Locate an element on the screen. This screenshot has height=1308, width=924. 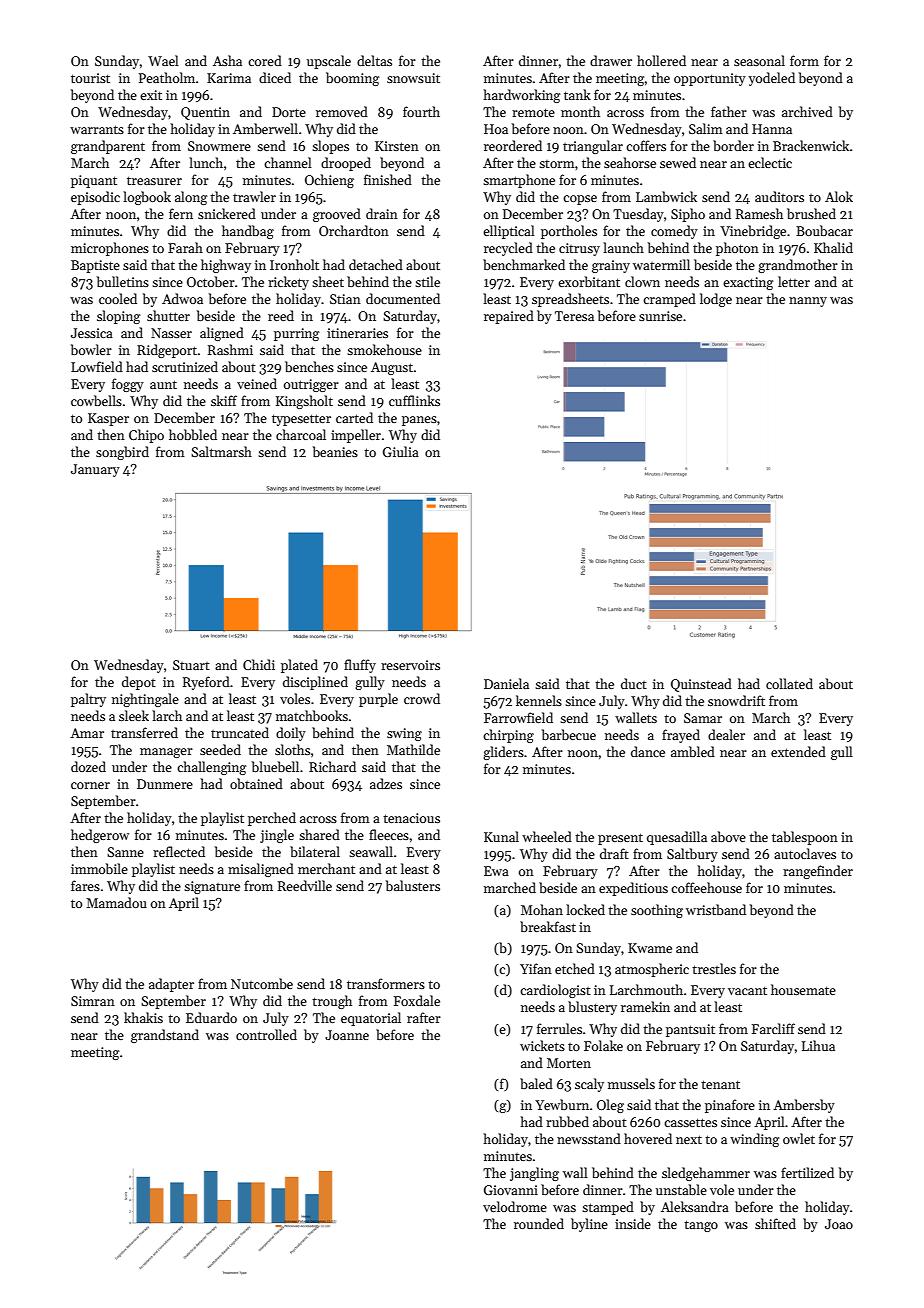
velodrome is located at coordinates (515, 1206).
